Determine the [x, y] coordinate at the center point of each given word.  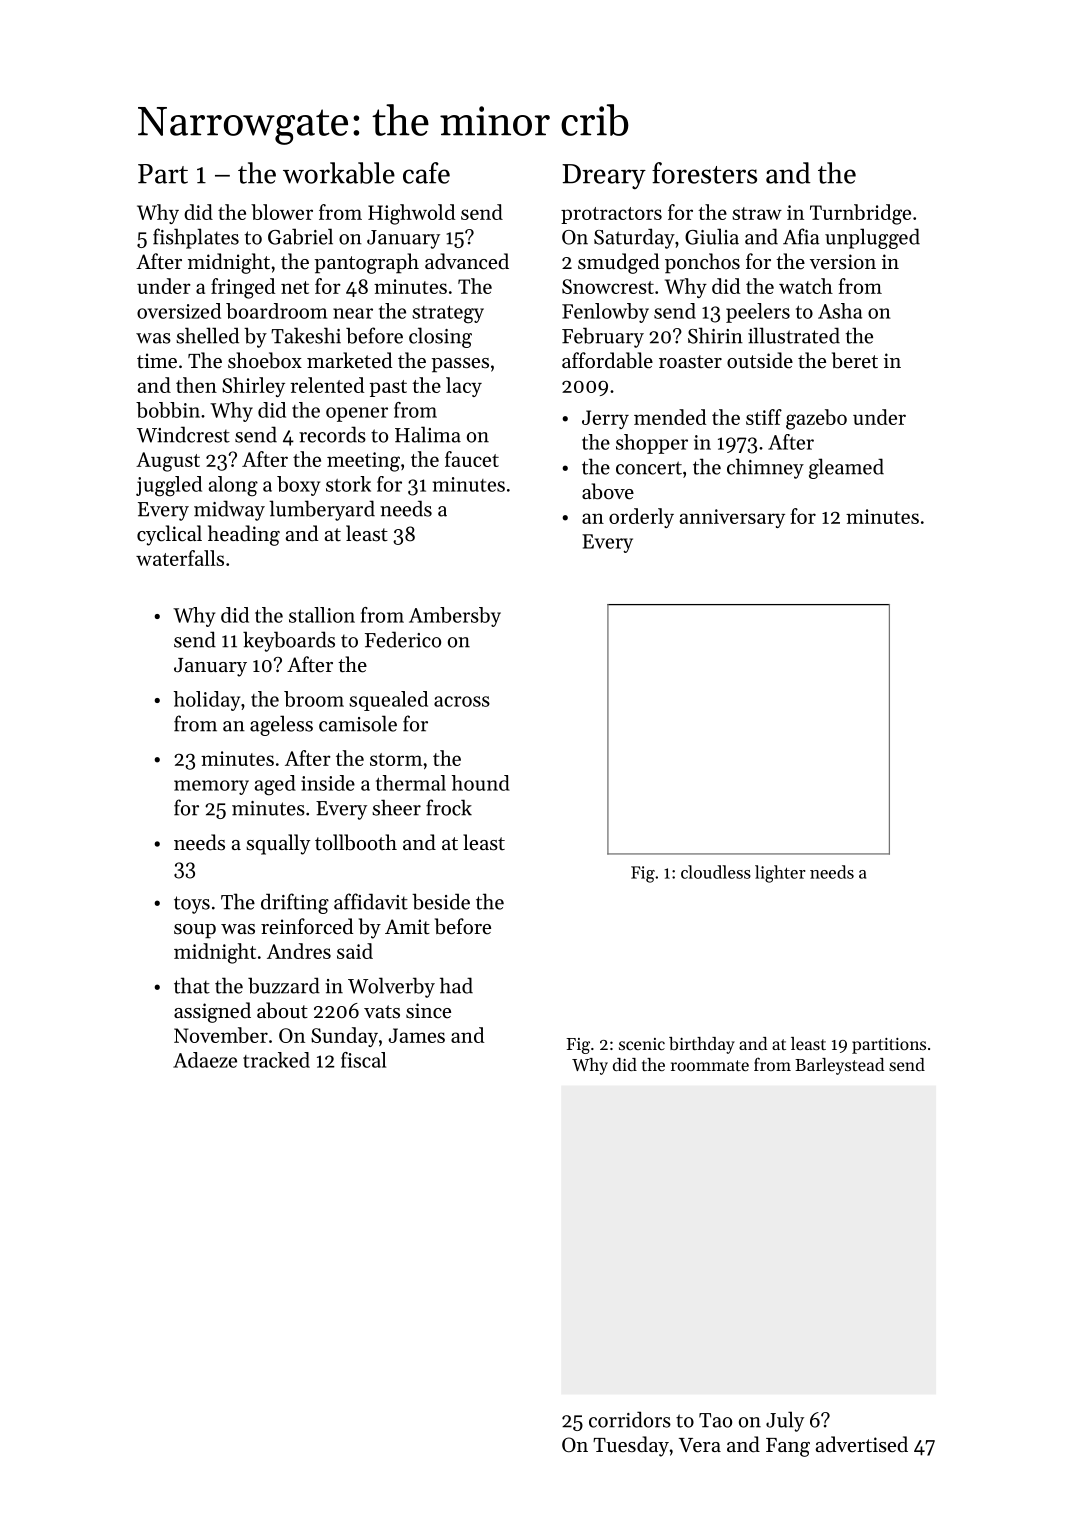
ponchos [702, 263]
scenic [642, 1044]
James [417, 1035]
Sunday [344, 1037]
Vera [700, 1445]
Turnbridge [860, 214]
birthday [702, 1045]
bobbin [168, 410]
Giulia [712, 236]
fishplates [196, 238]
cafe [426, 173]
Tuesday [631, 1446]
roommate [710, 1065]
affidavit [371, 901]
